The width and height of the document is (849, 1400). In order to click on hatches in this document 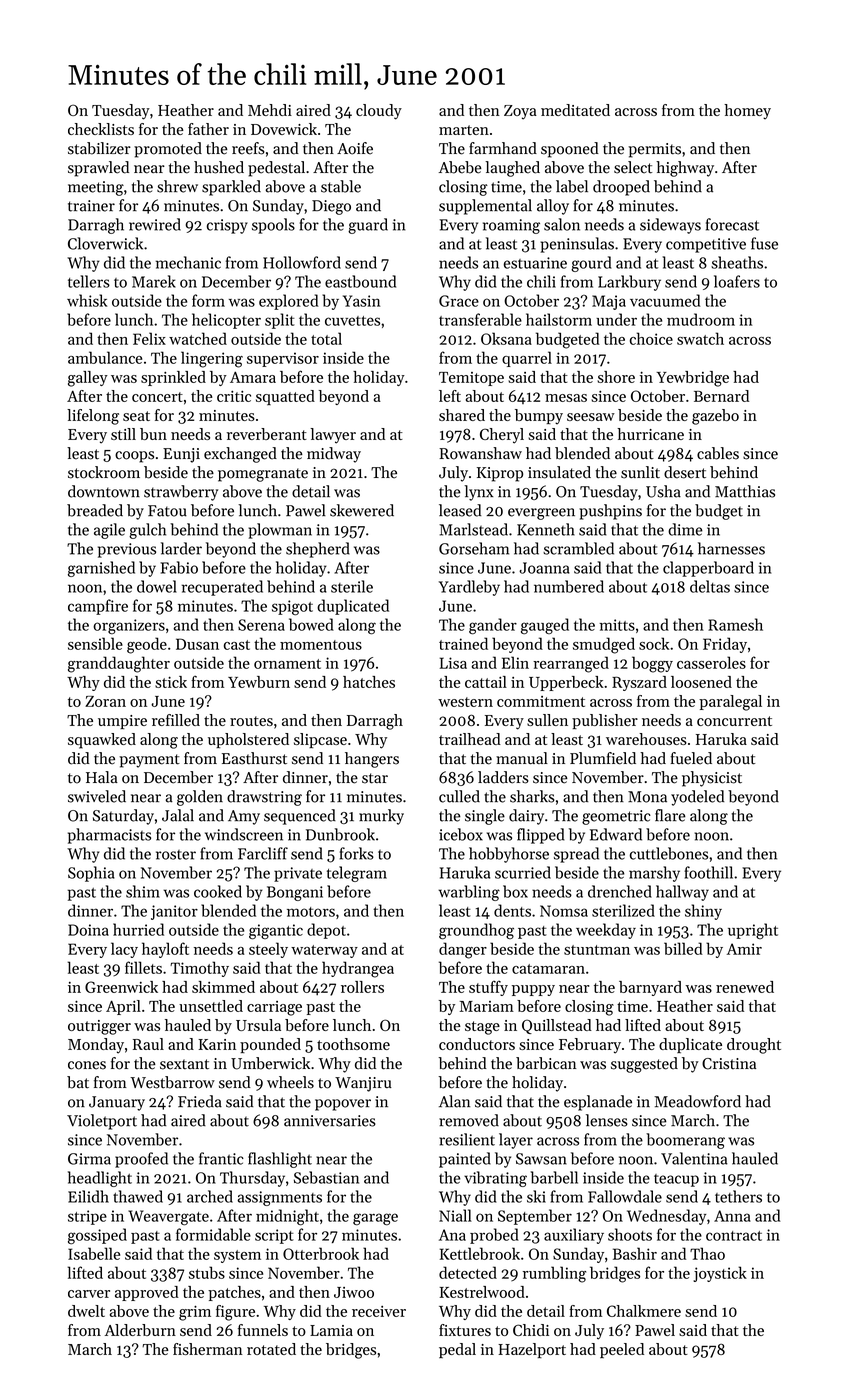, I will do `click(369, 682)`.
